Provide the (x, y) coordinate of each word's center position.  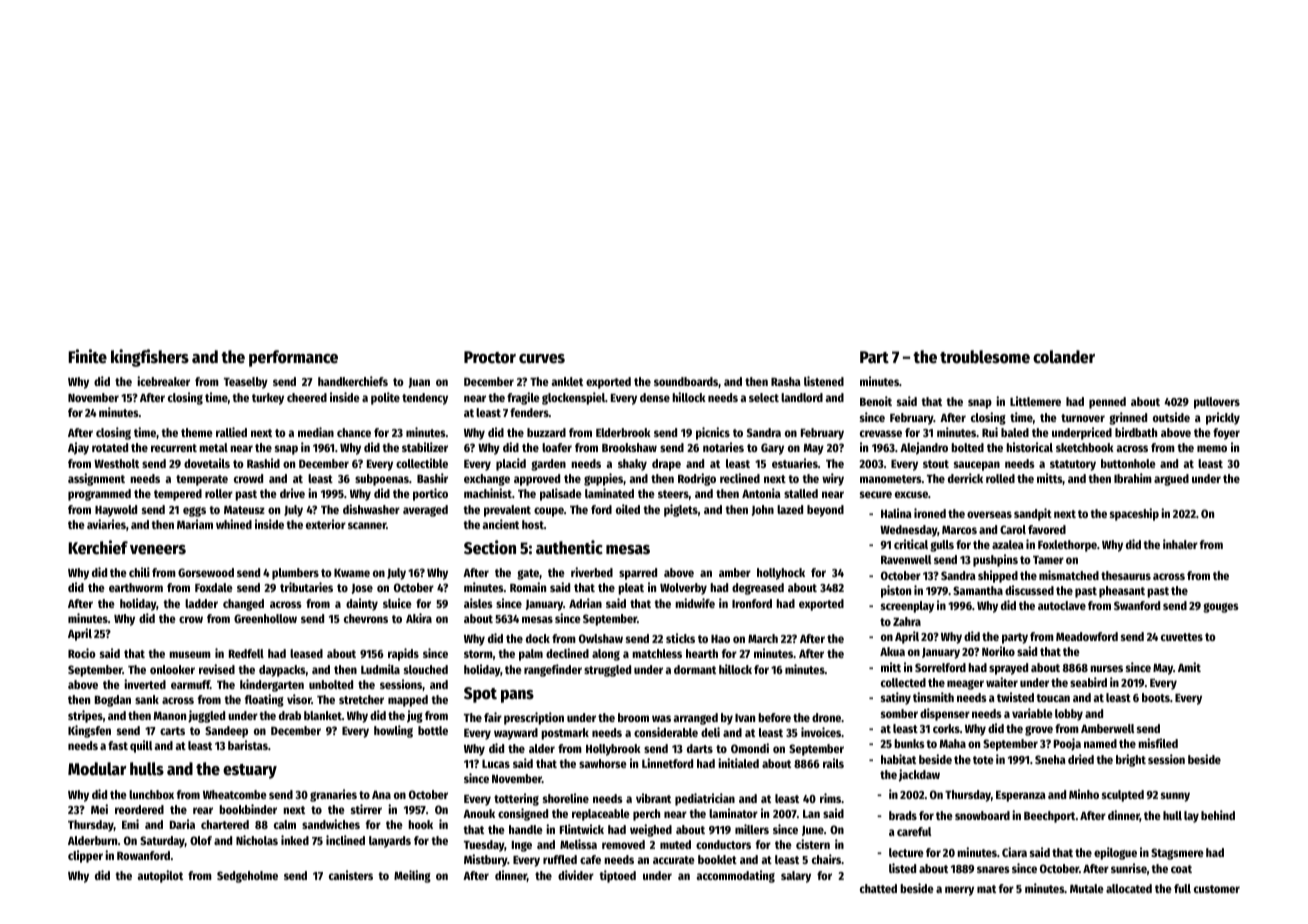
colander (1064, 357)
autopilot (160, 876)
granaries (333, 795)
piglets (681, 510)
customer (1217, 889)
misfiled (1158, 743)
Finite (87, 356)
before (774, 717)
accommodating (735, 876)
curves (542, 359)
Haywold (116, 511)
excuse (911, 494)
